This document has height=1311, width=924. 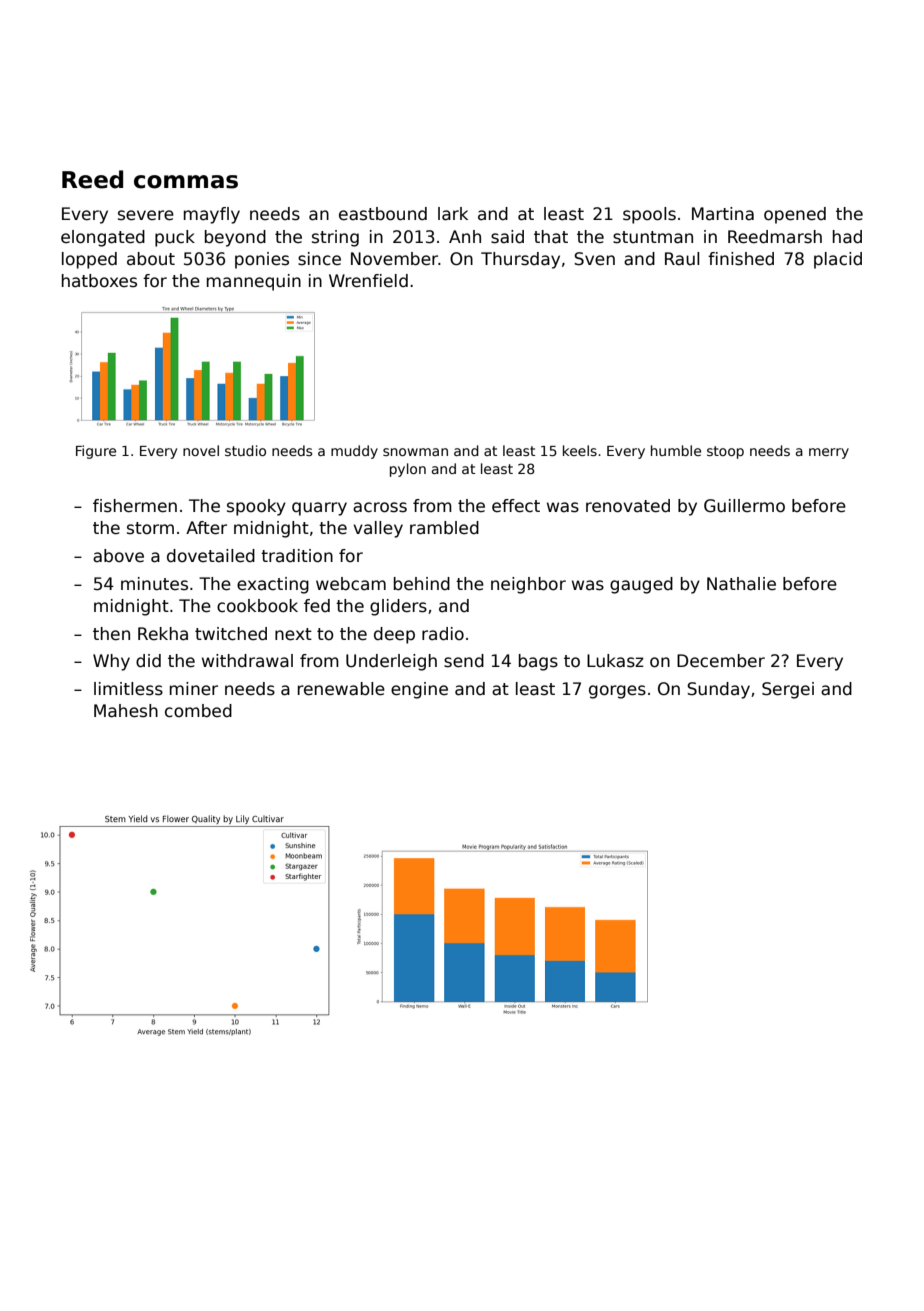 I want to click on gauged, so click(x=641, y=585).
